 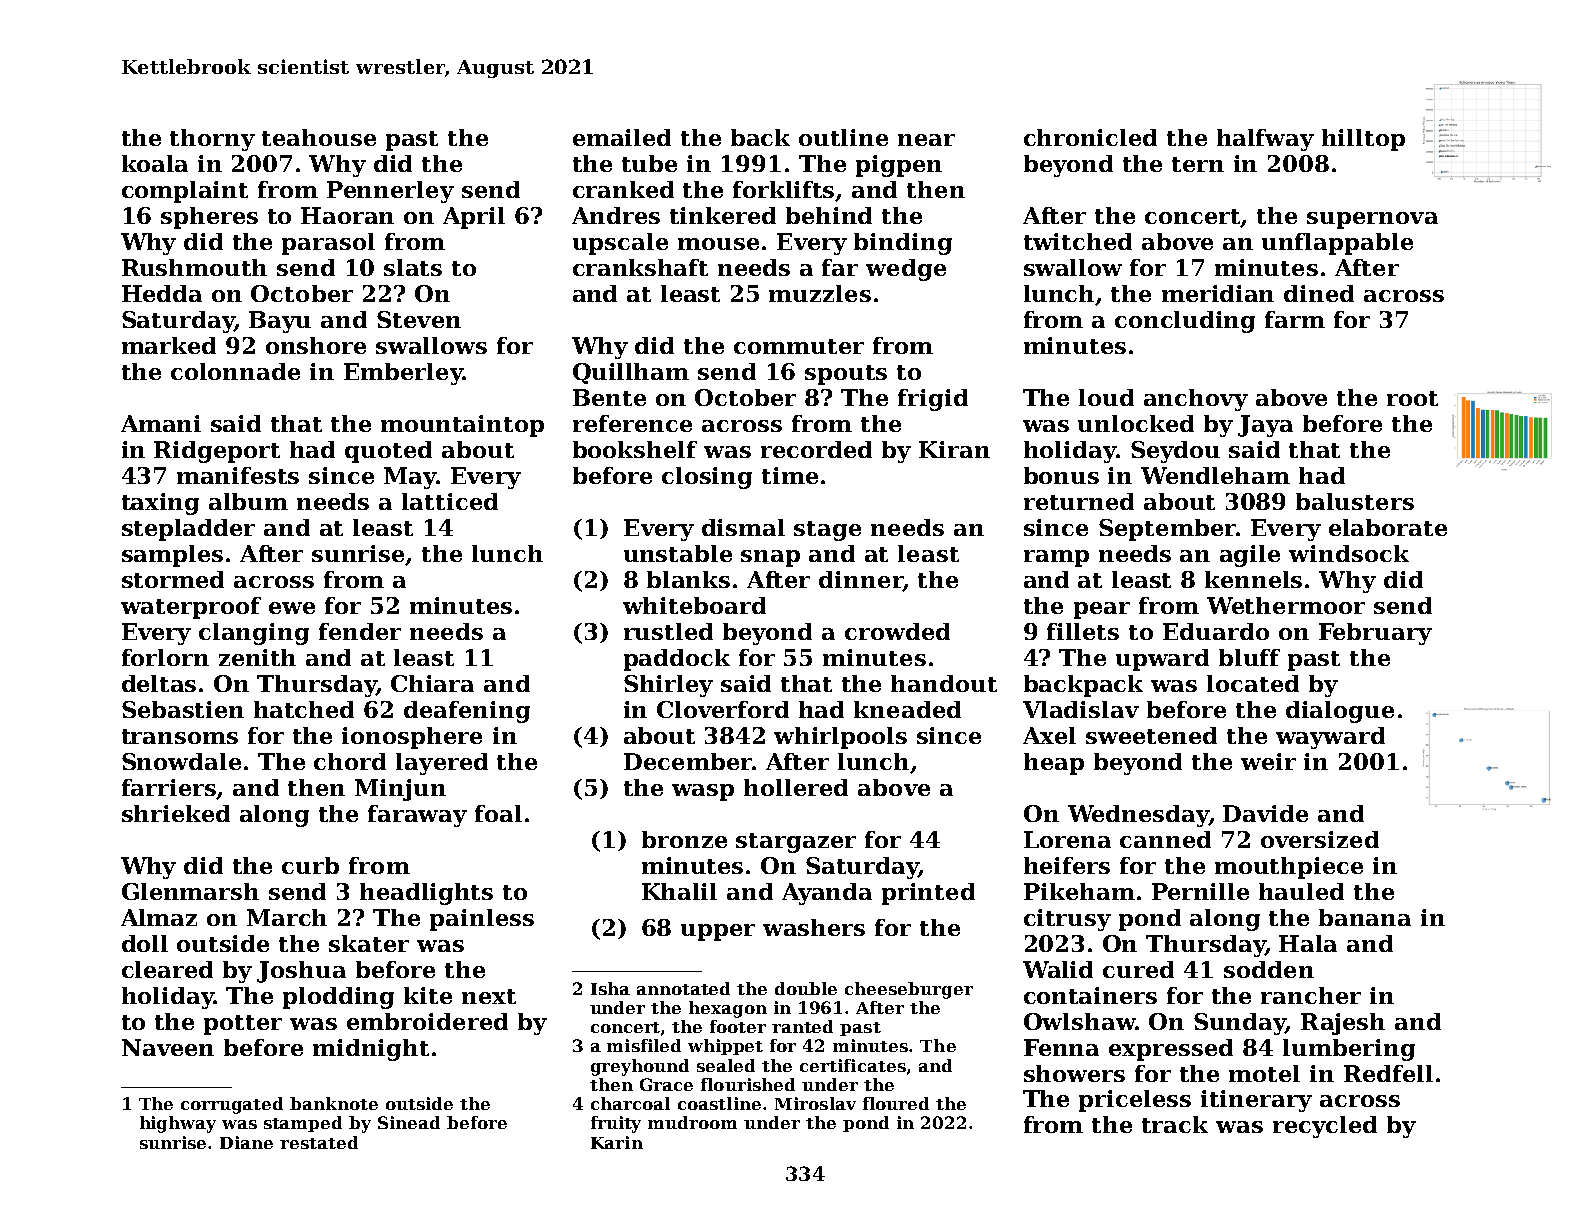 What do you see at coordinates (310, 865) in the document?
I see `curb` at bounding box center [310, 865].
